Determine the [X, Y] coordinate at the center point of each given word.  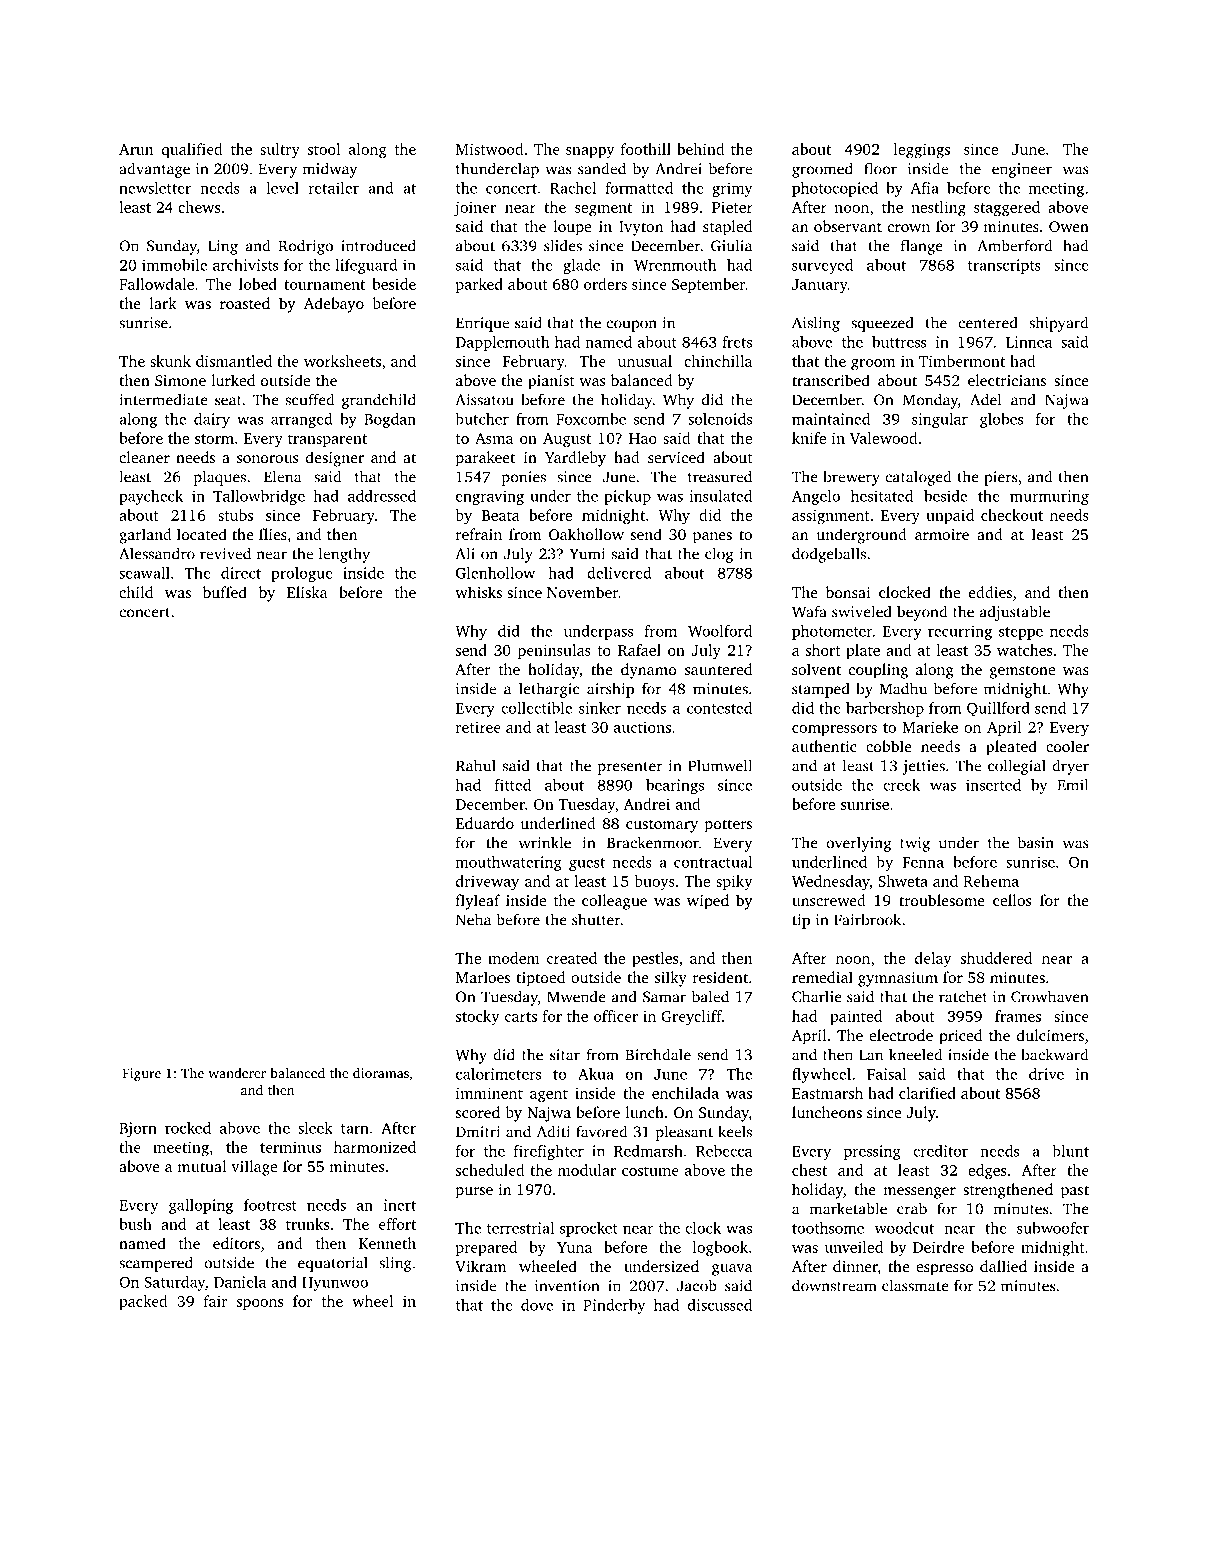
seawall [144, 573]
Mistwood [490, 149]
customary [662, 826]
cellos [1012, 900]
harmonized [375, 1147]
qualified [192, 150]
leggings [922, 151]
